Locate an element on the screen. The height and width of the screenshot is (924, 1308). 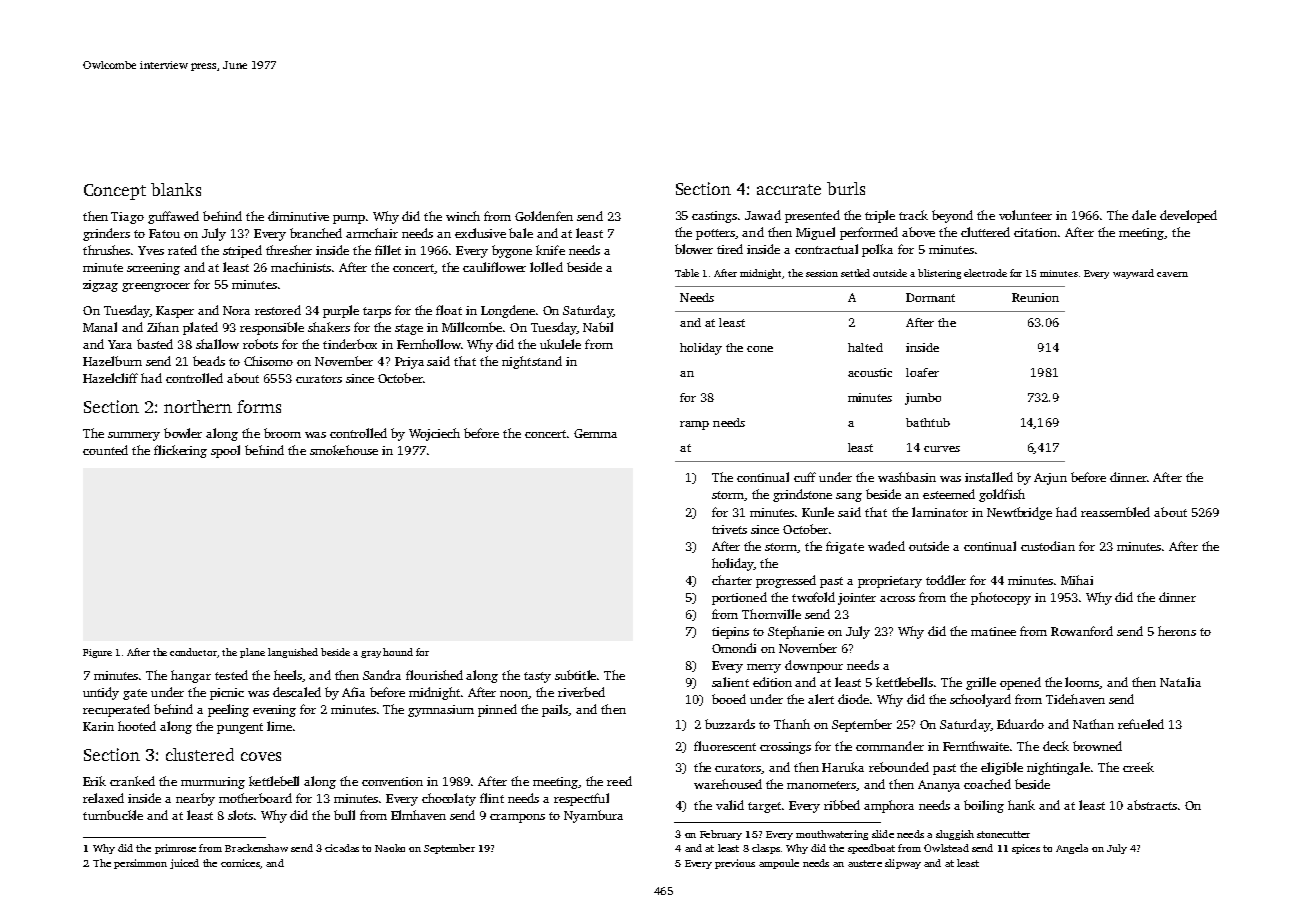
zigzag is located at coordinates (100, 286).
